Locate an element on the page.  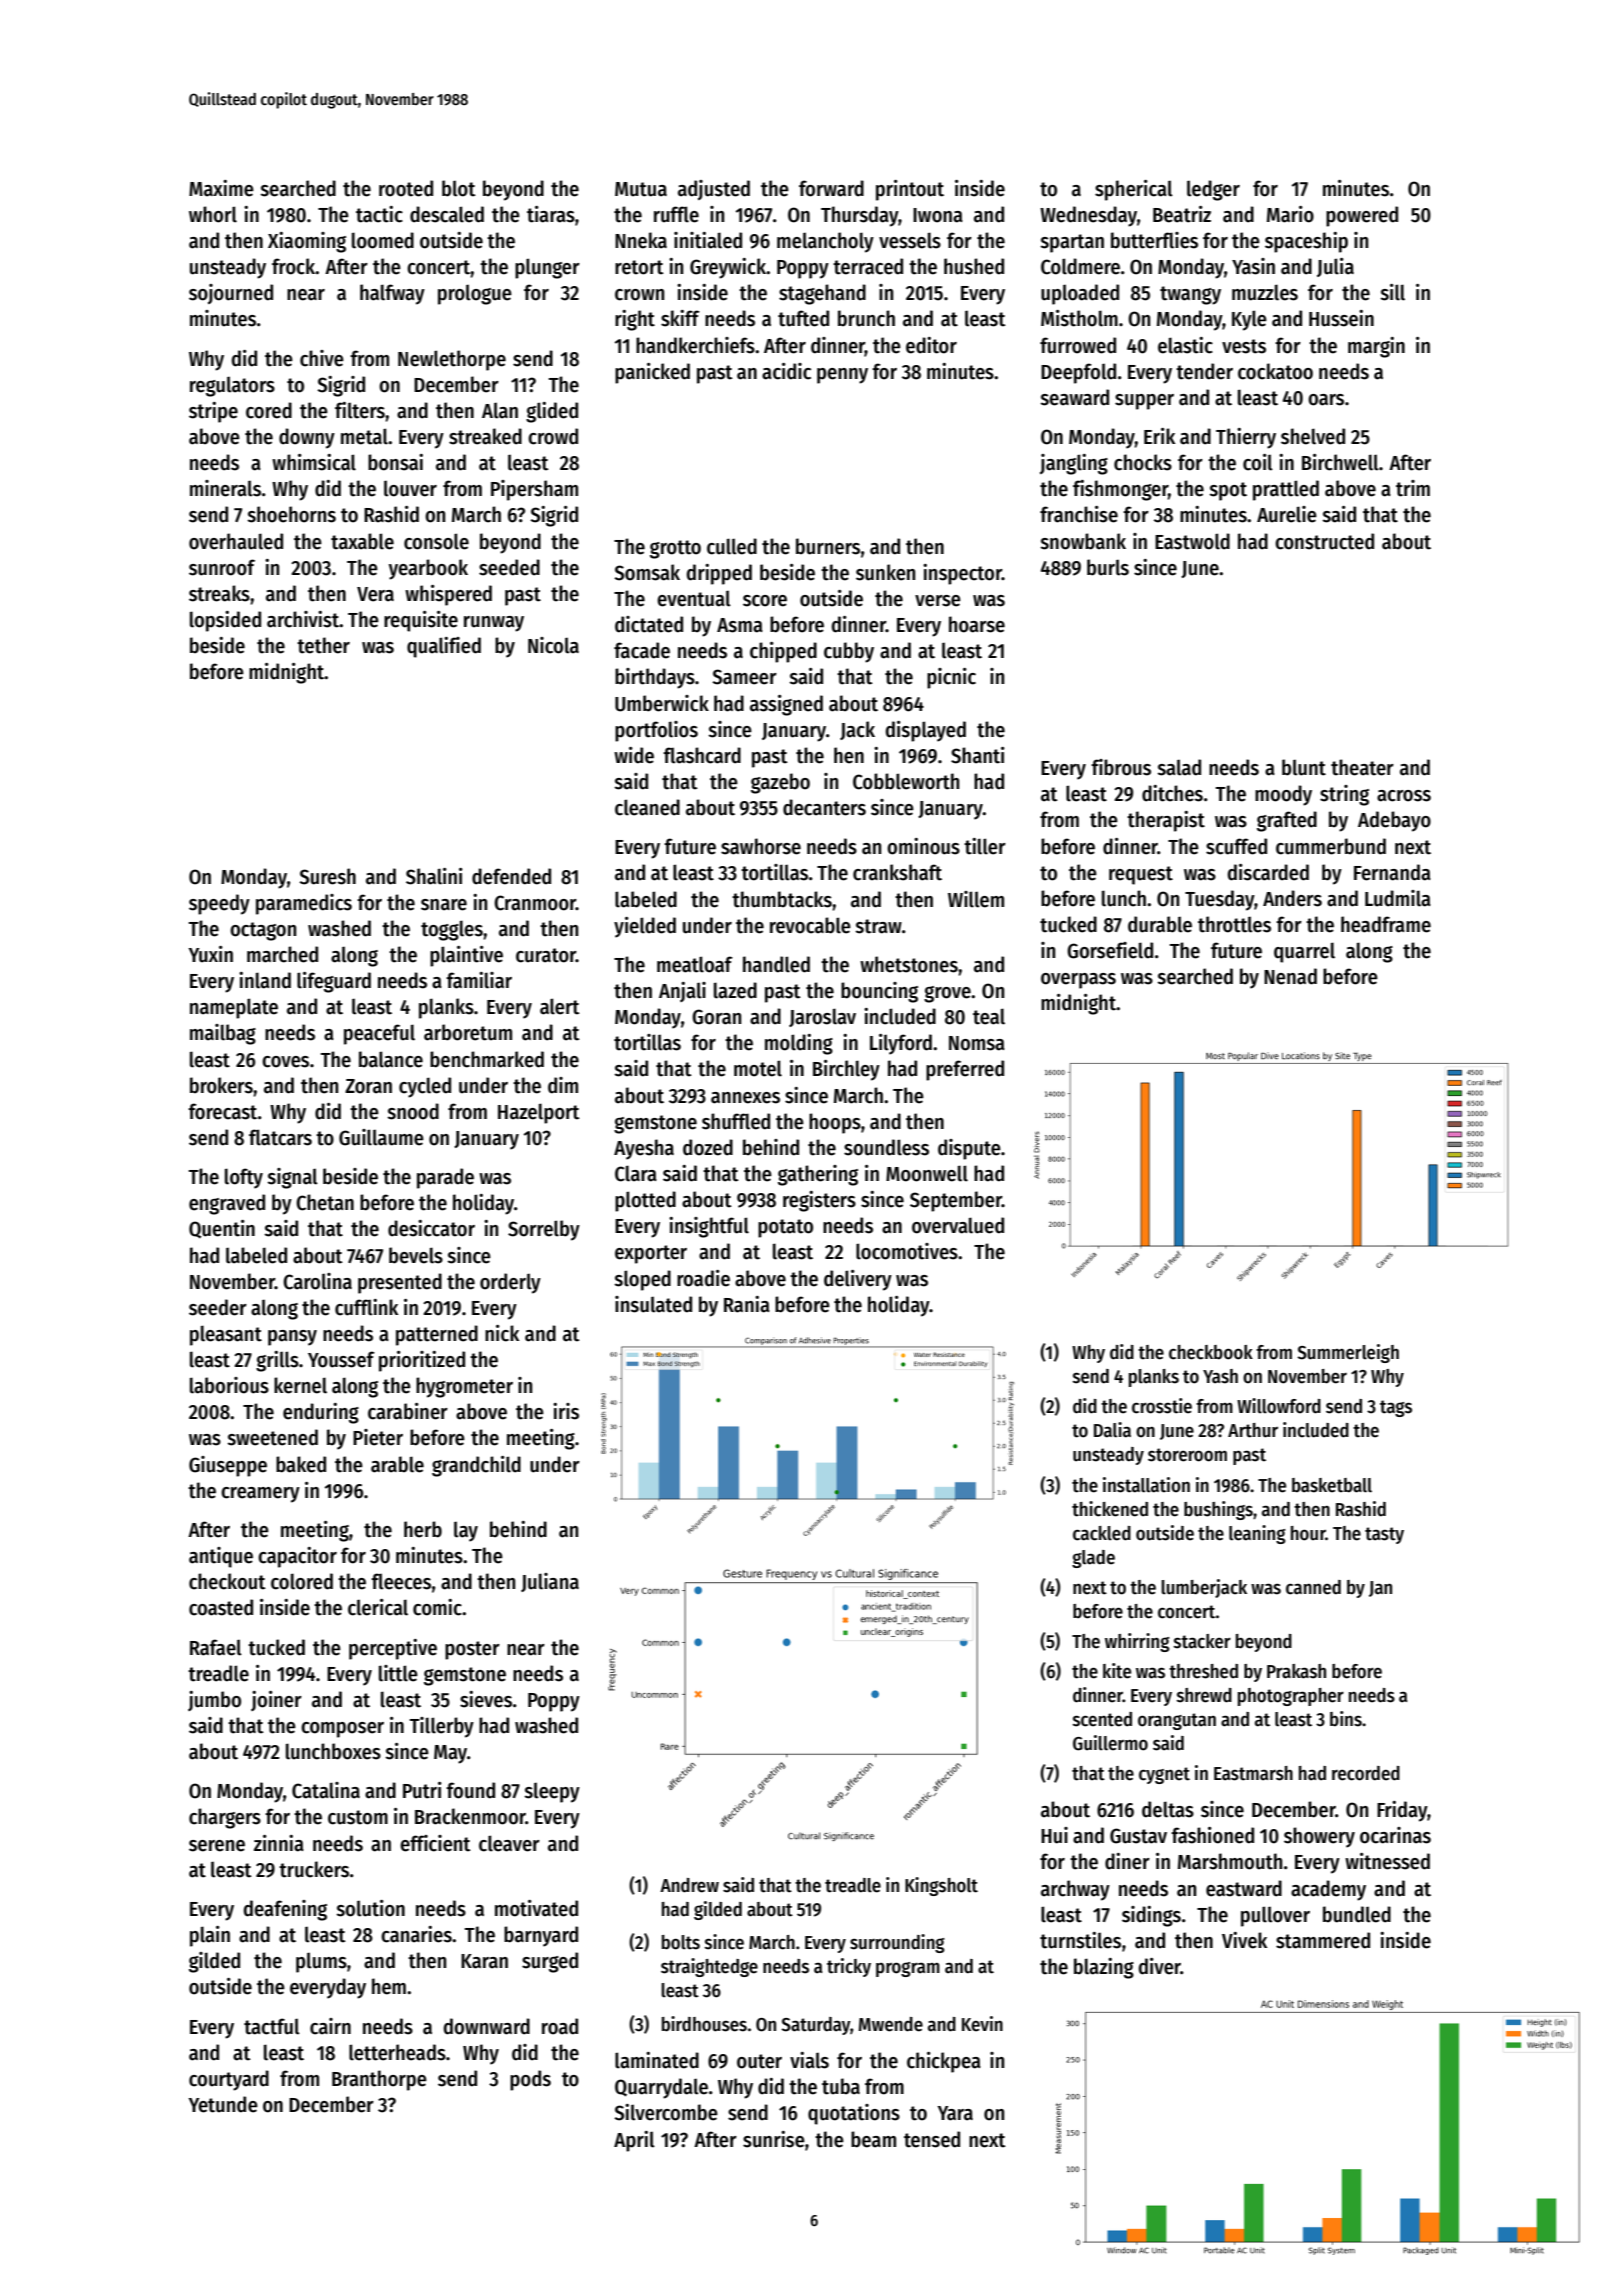
trim is located at coordinates (1413, 488).
